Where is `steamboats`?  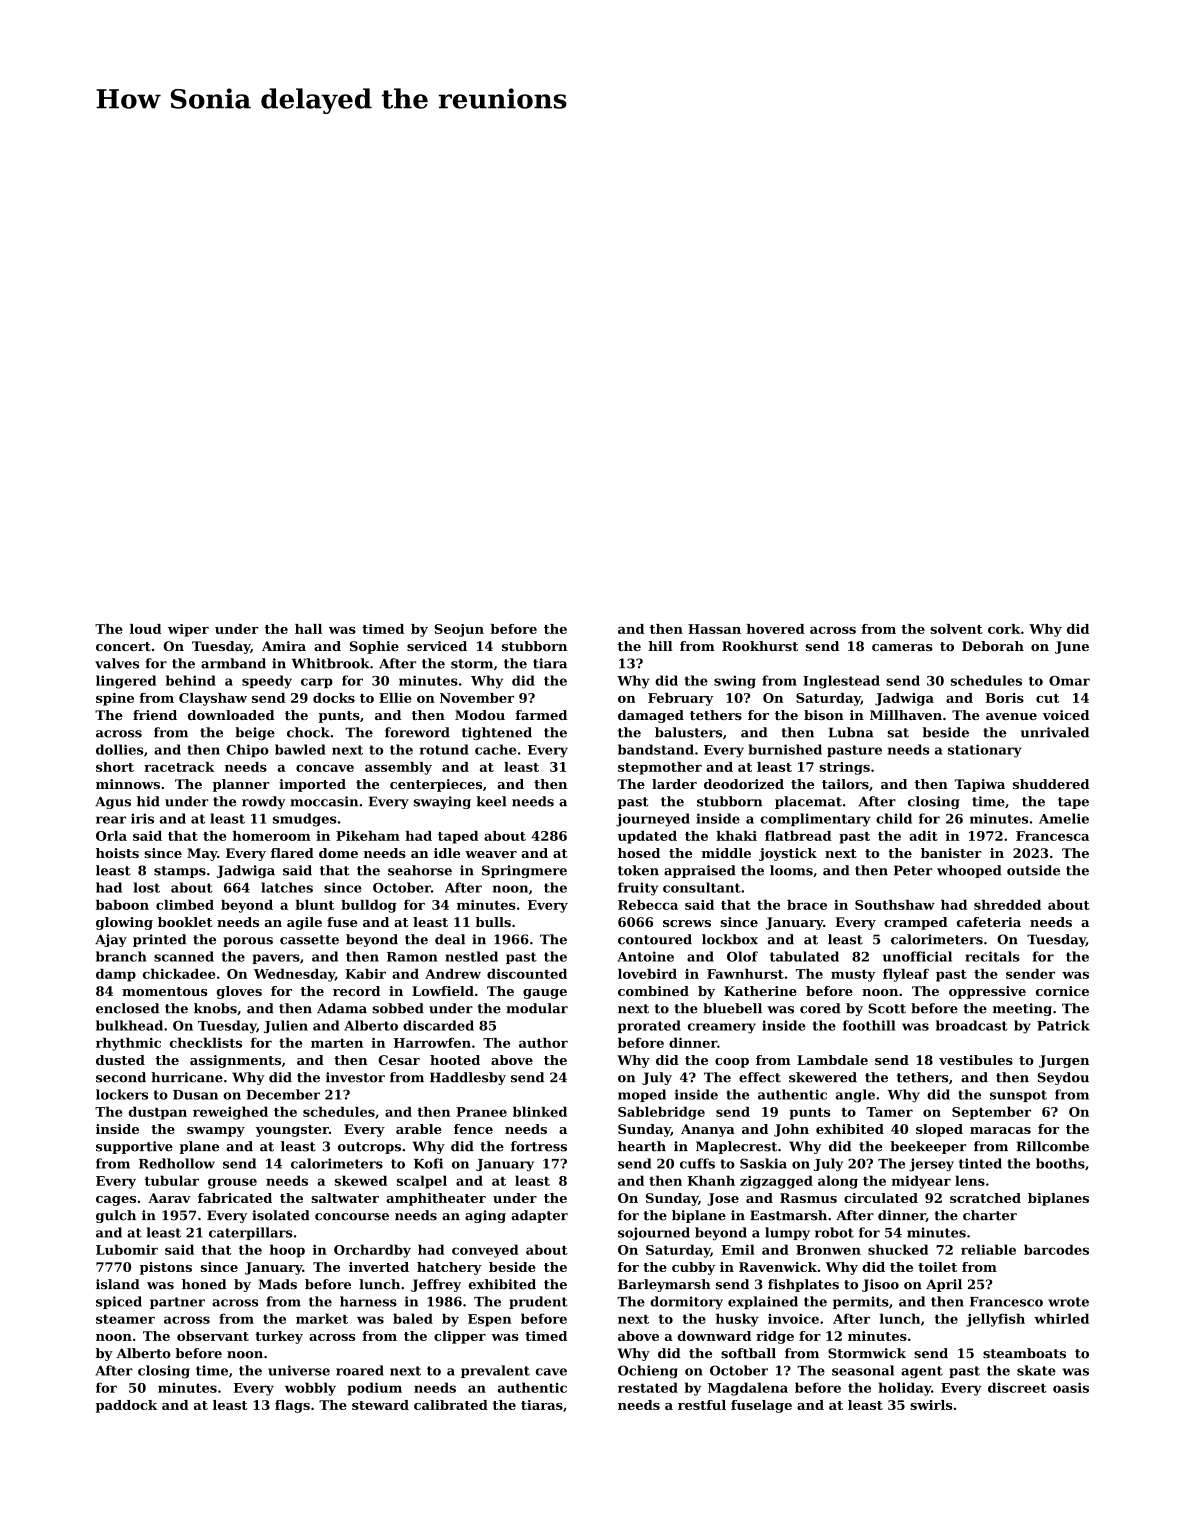 steamboats is located at coordinates (1024, 1353).
